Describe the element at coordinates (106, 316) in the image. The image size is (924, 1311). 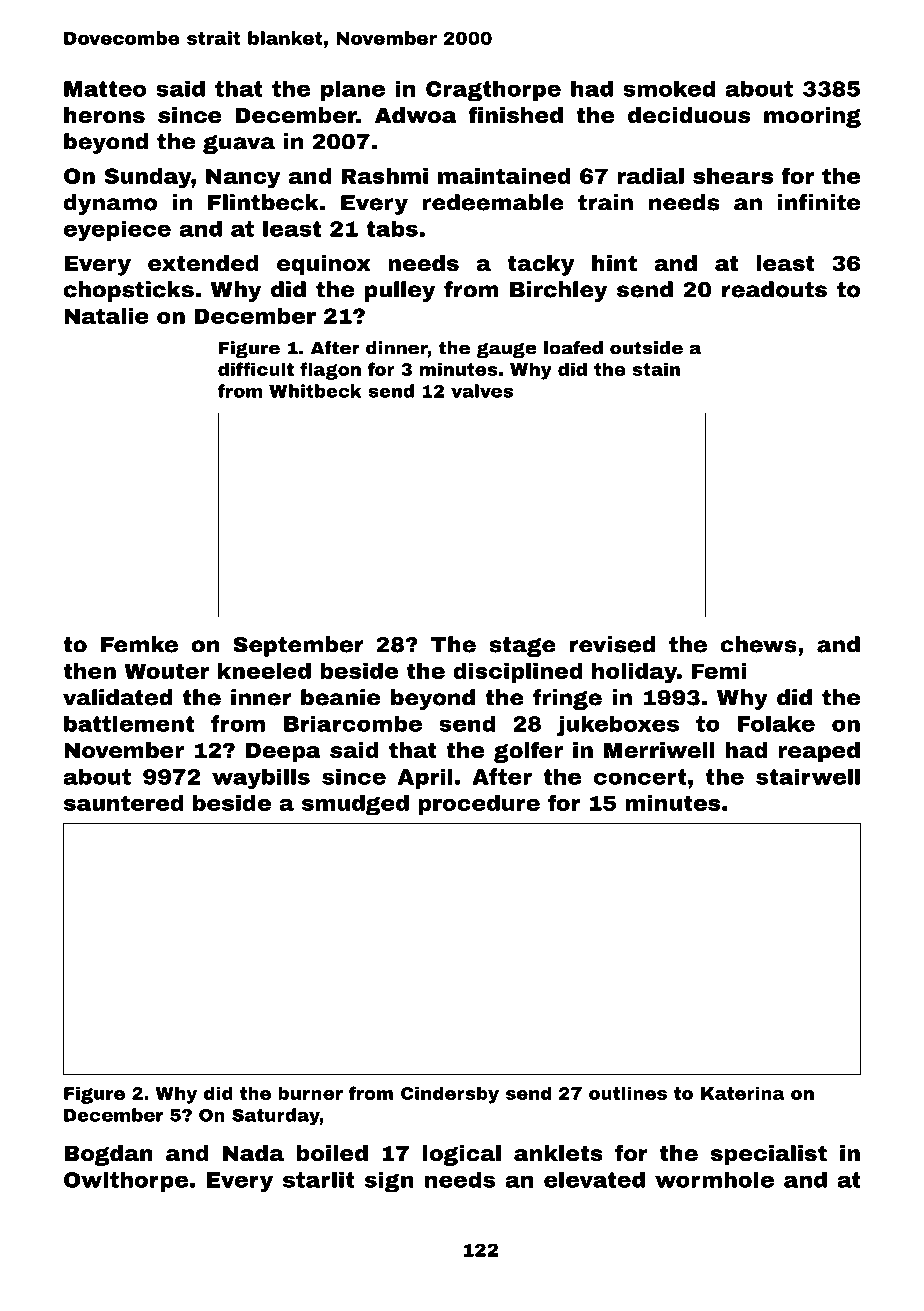
I see `Natalie` at that location.
